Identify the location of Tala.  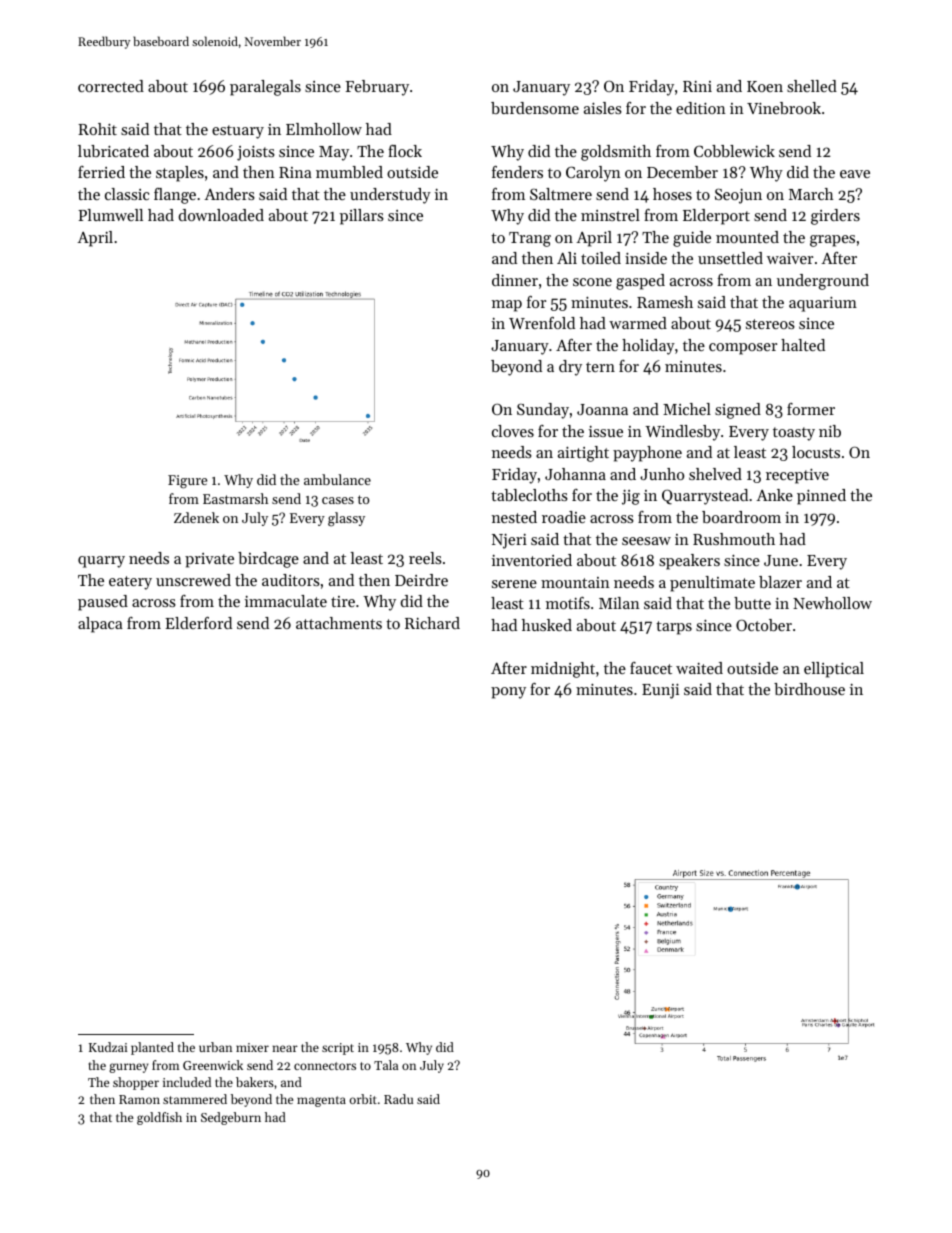
(386, 1065).
